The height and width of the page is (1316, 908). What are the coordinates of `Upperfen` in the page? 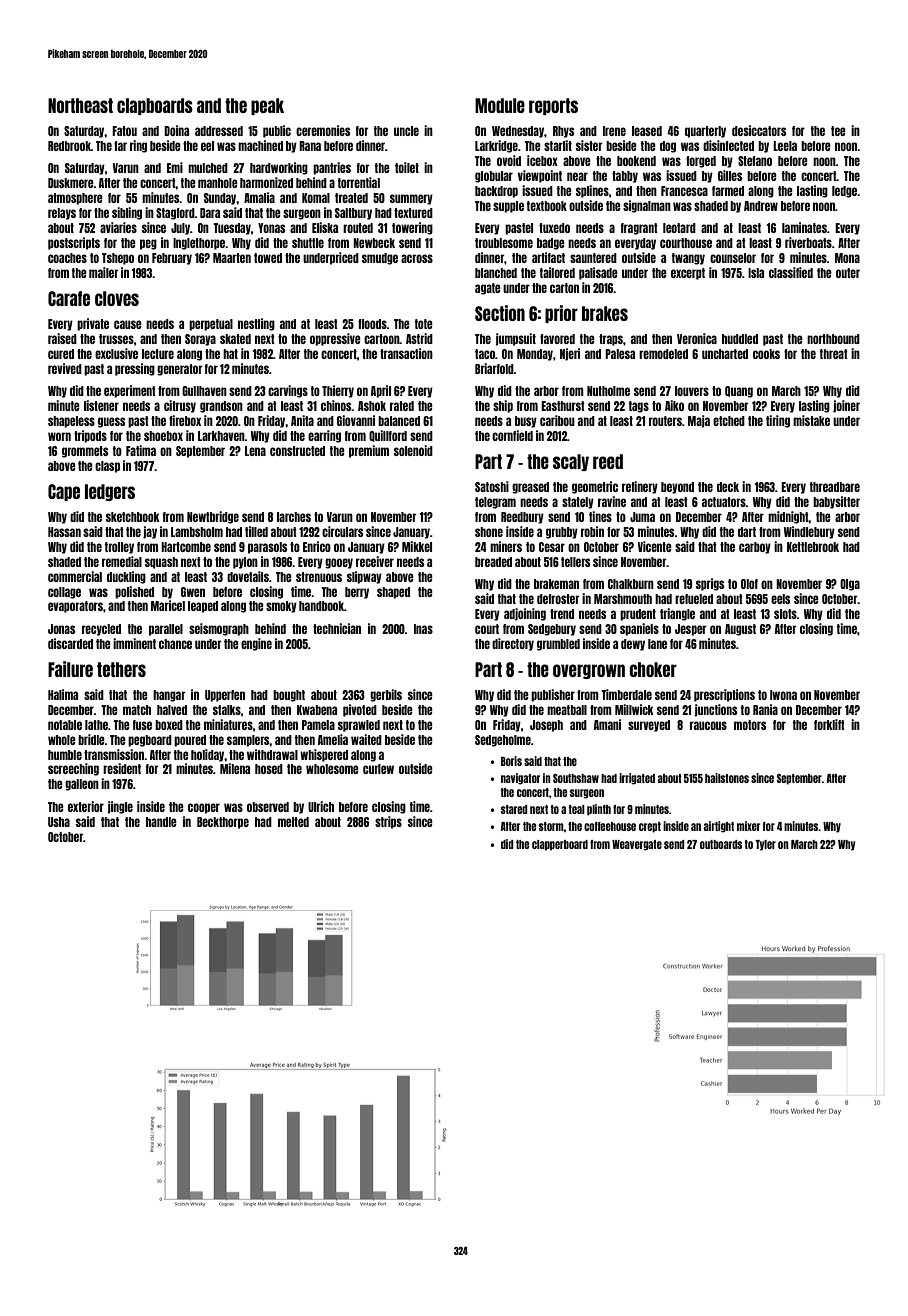 It's located at (225, 696).
